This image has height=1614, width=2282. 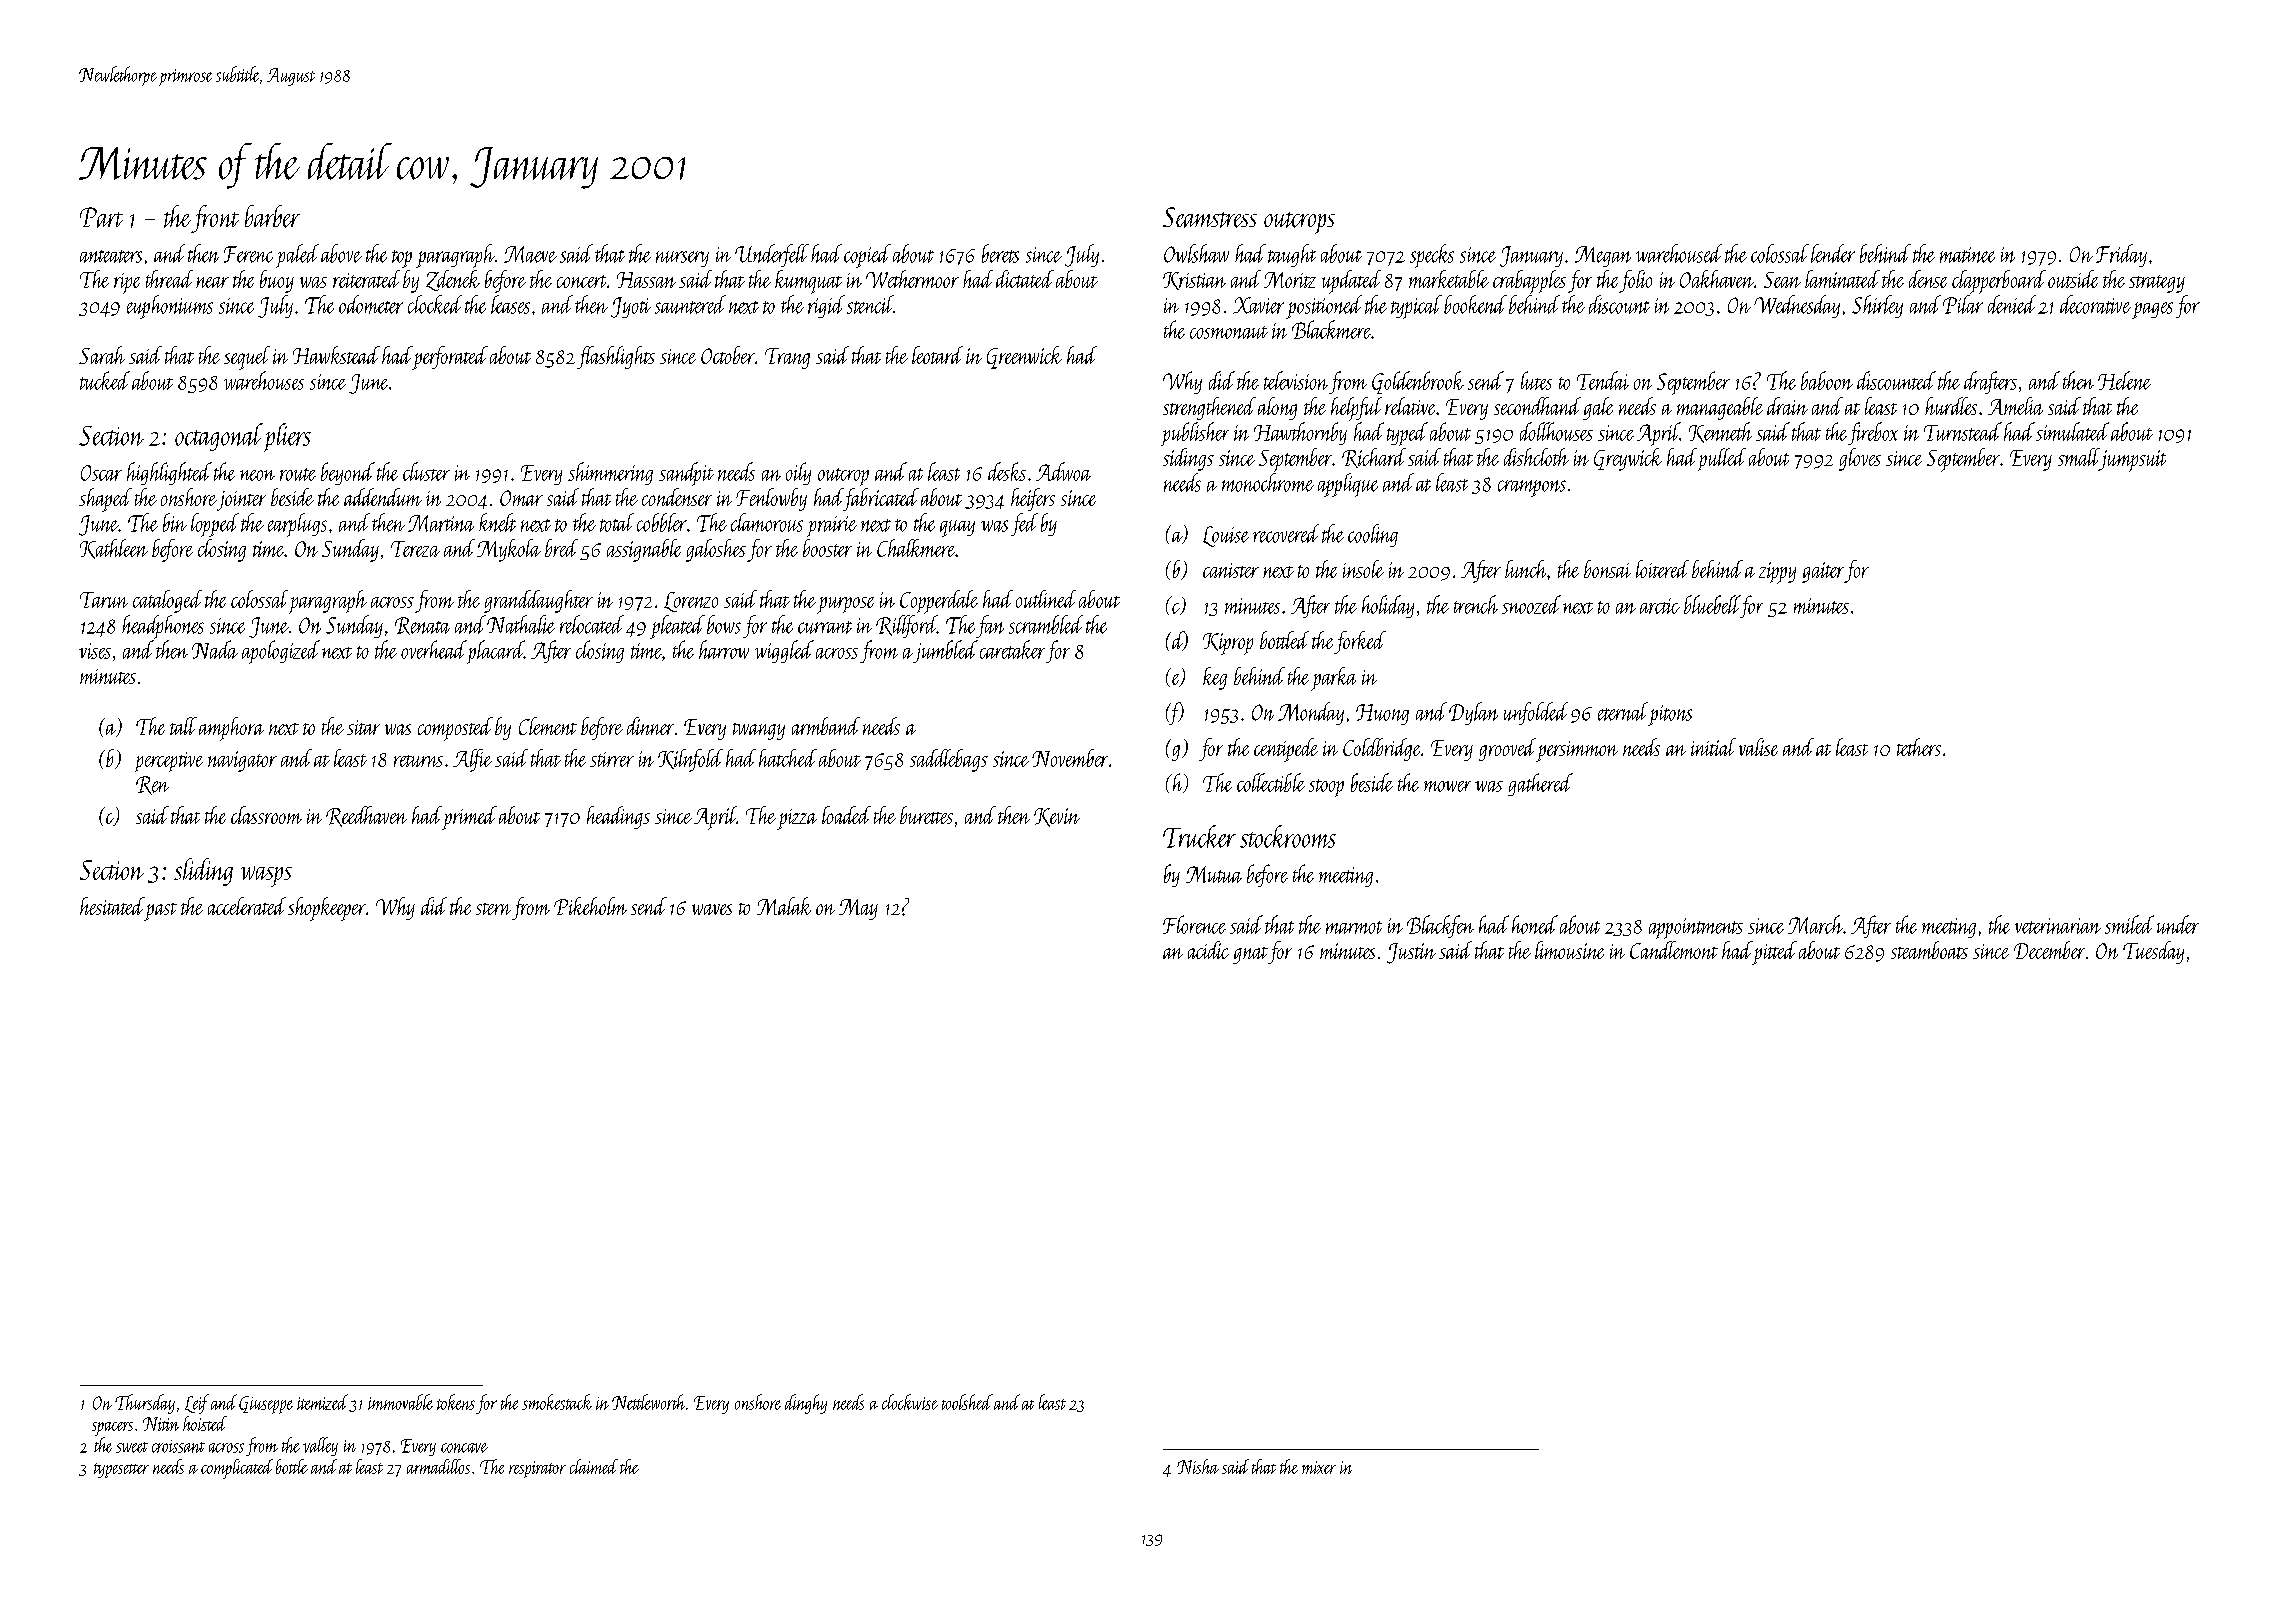 What do you see at coordinates (1919, 747) in the image?
I see `tethers` at bounding box center [1919, 747].
